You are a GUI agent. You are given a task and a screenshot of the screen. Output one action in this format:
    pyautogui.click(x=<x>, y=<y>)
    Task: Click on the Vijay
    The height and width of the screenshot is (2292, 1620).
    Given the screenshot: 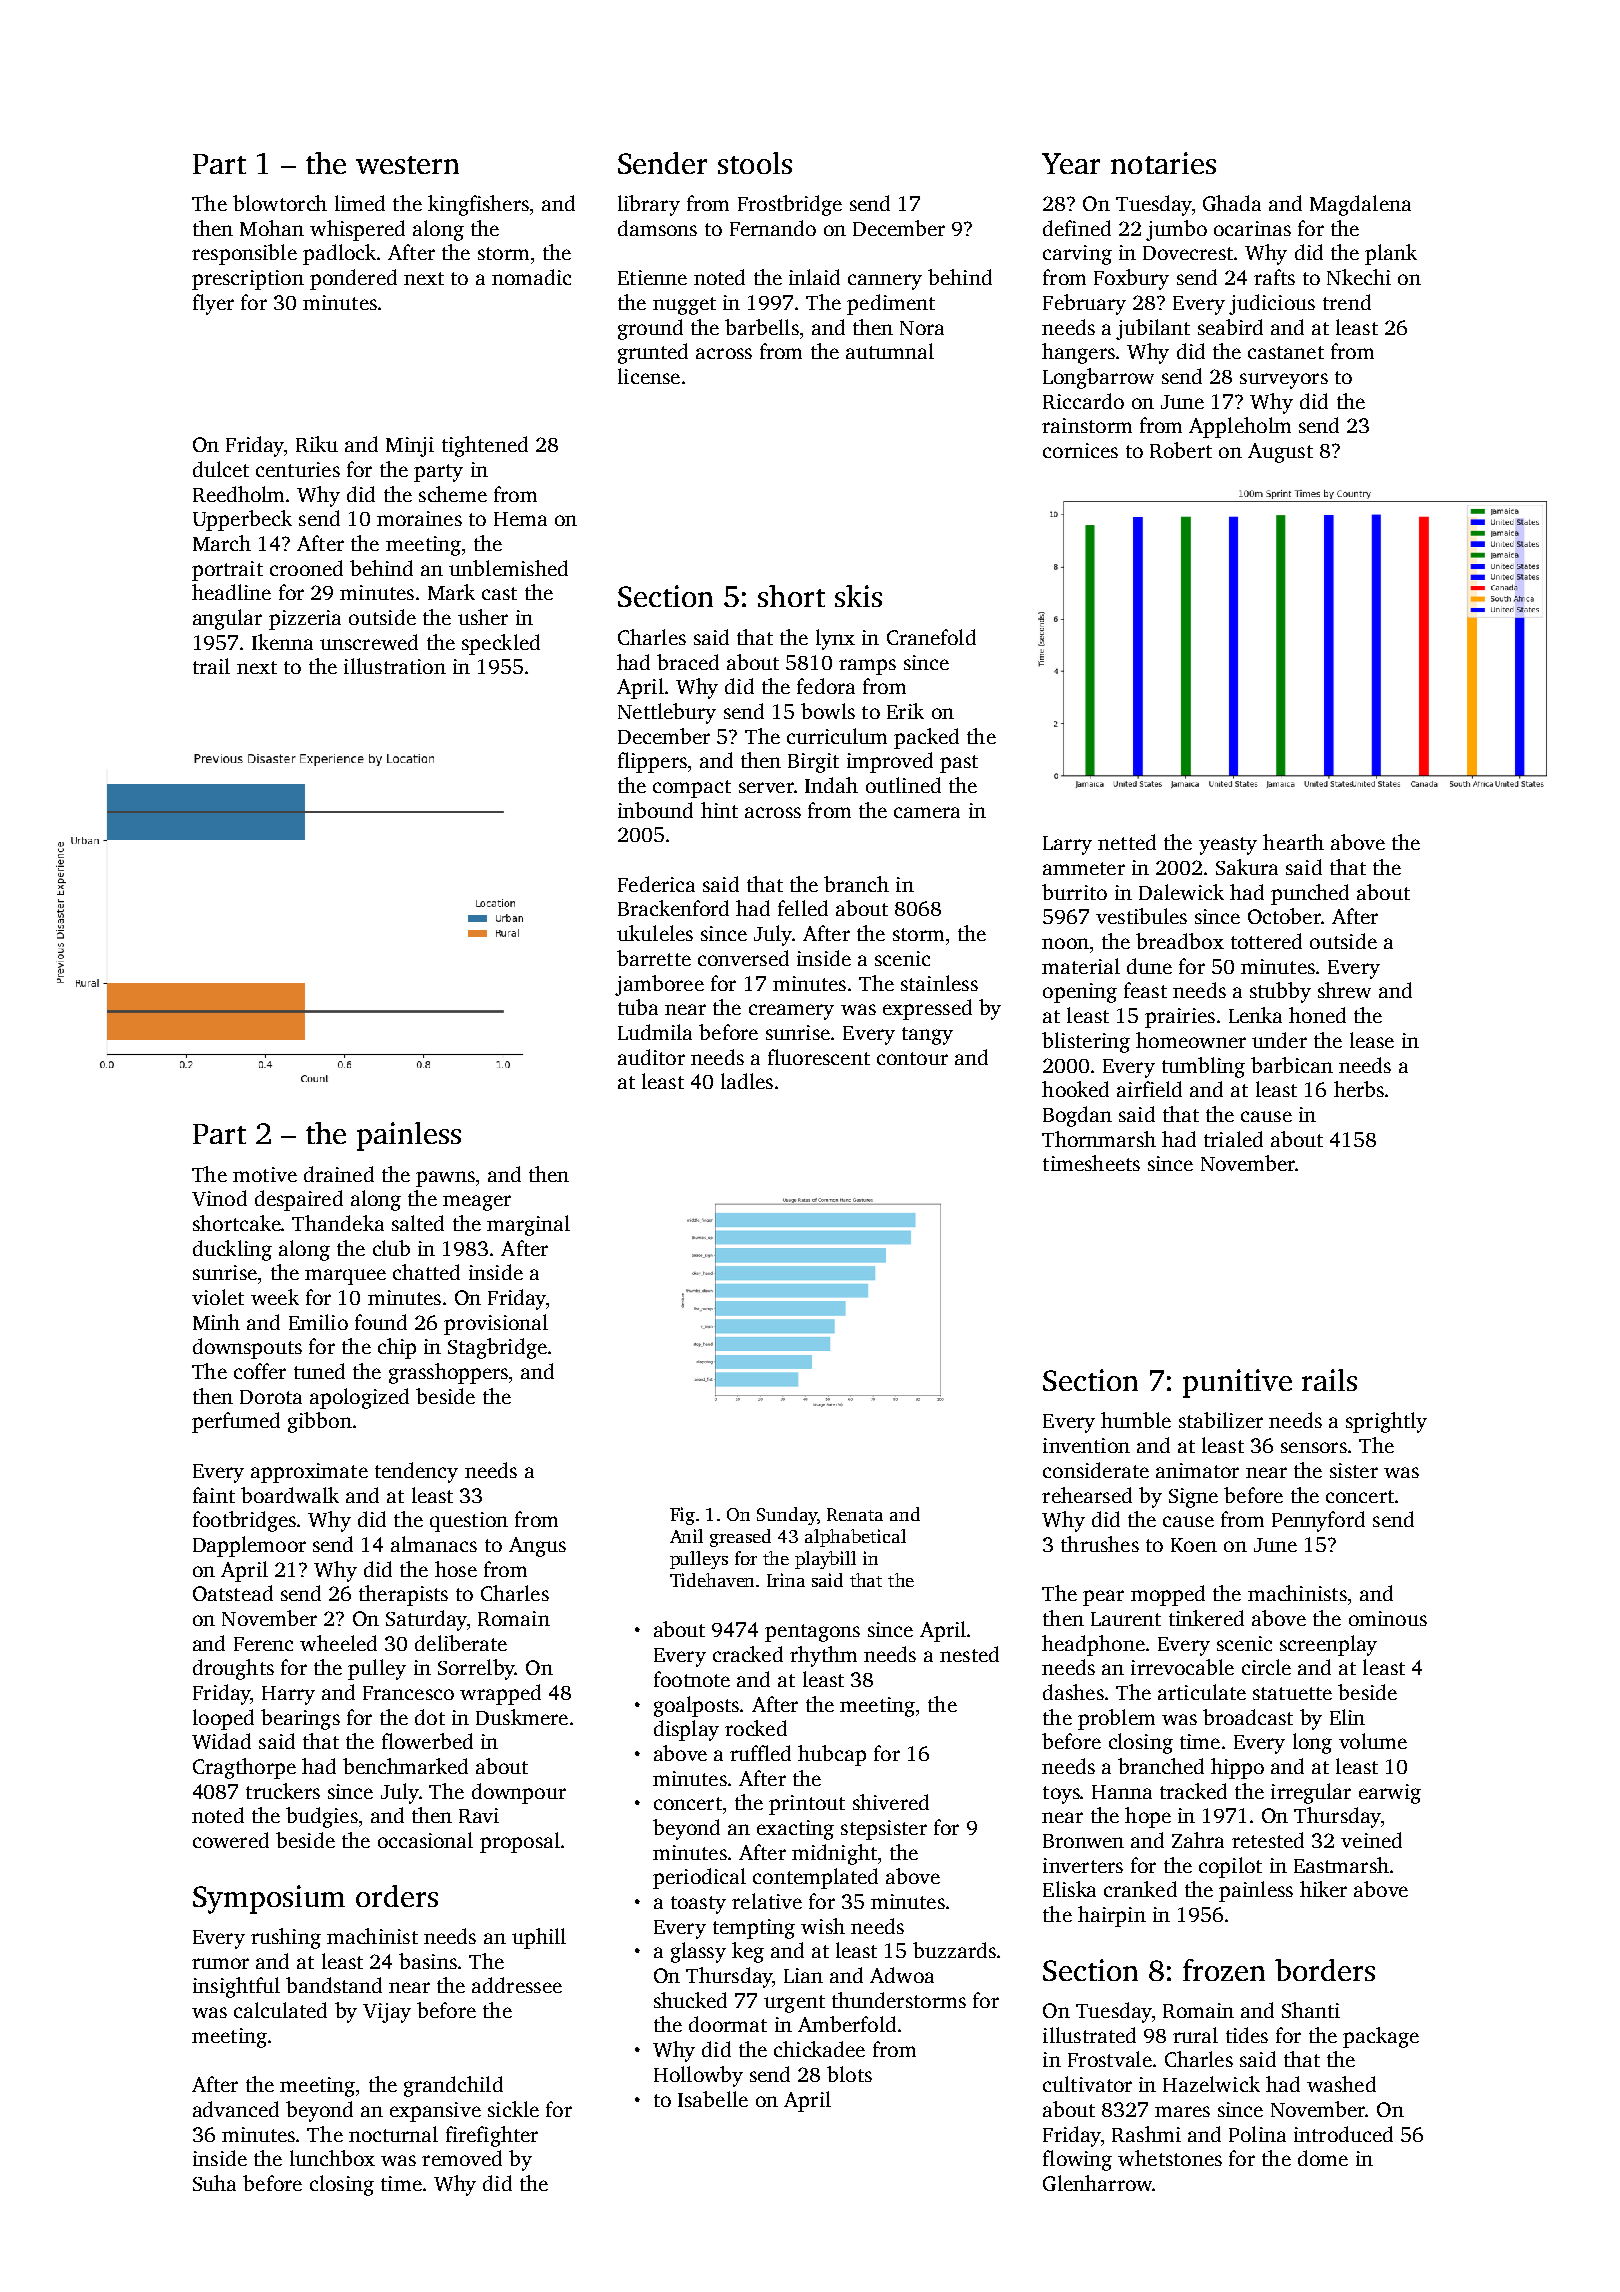 What is the action you would take?
    pyautogui.click(x=387, y=2013)
